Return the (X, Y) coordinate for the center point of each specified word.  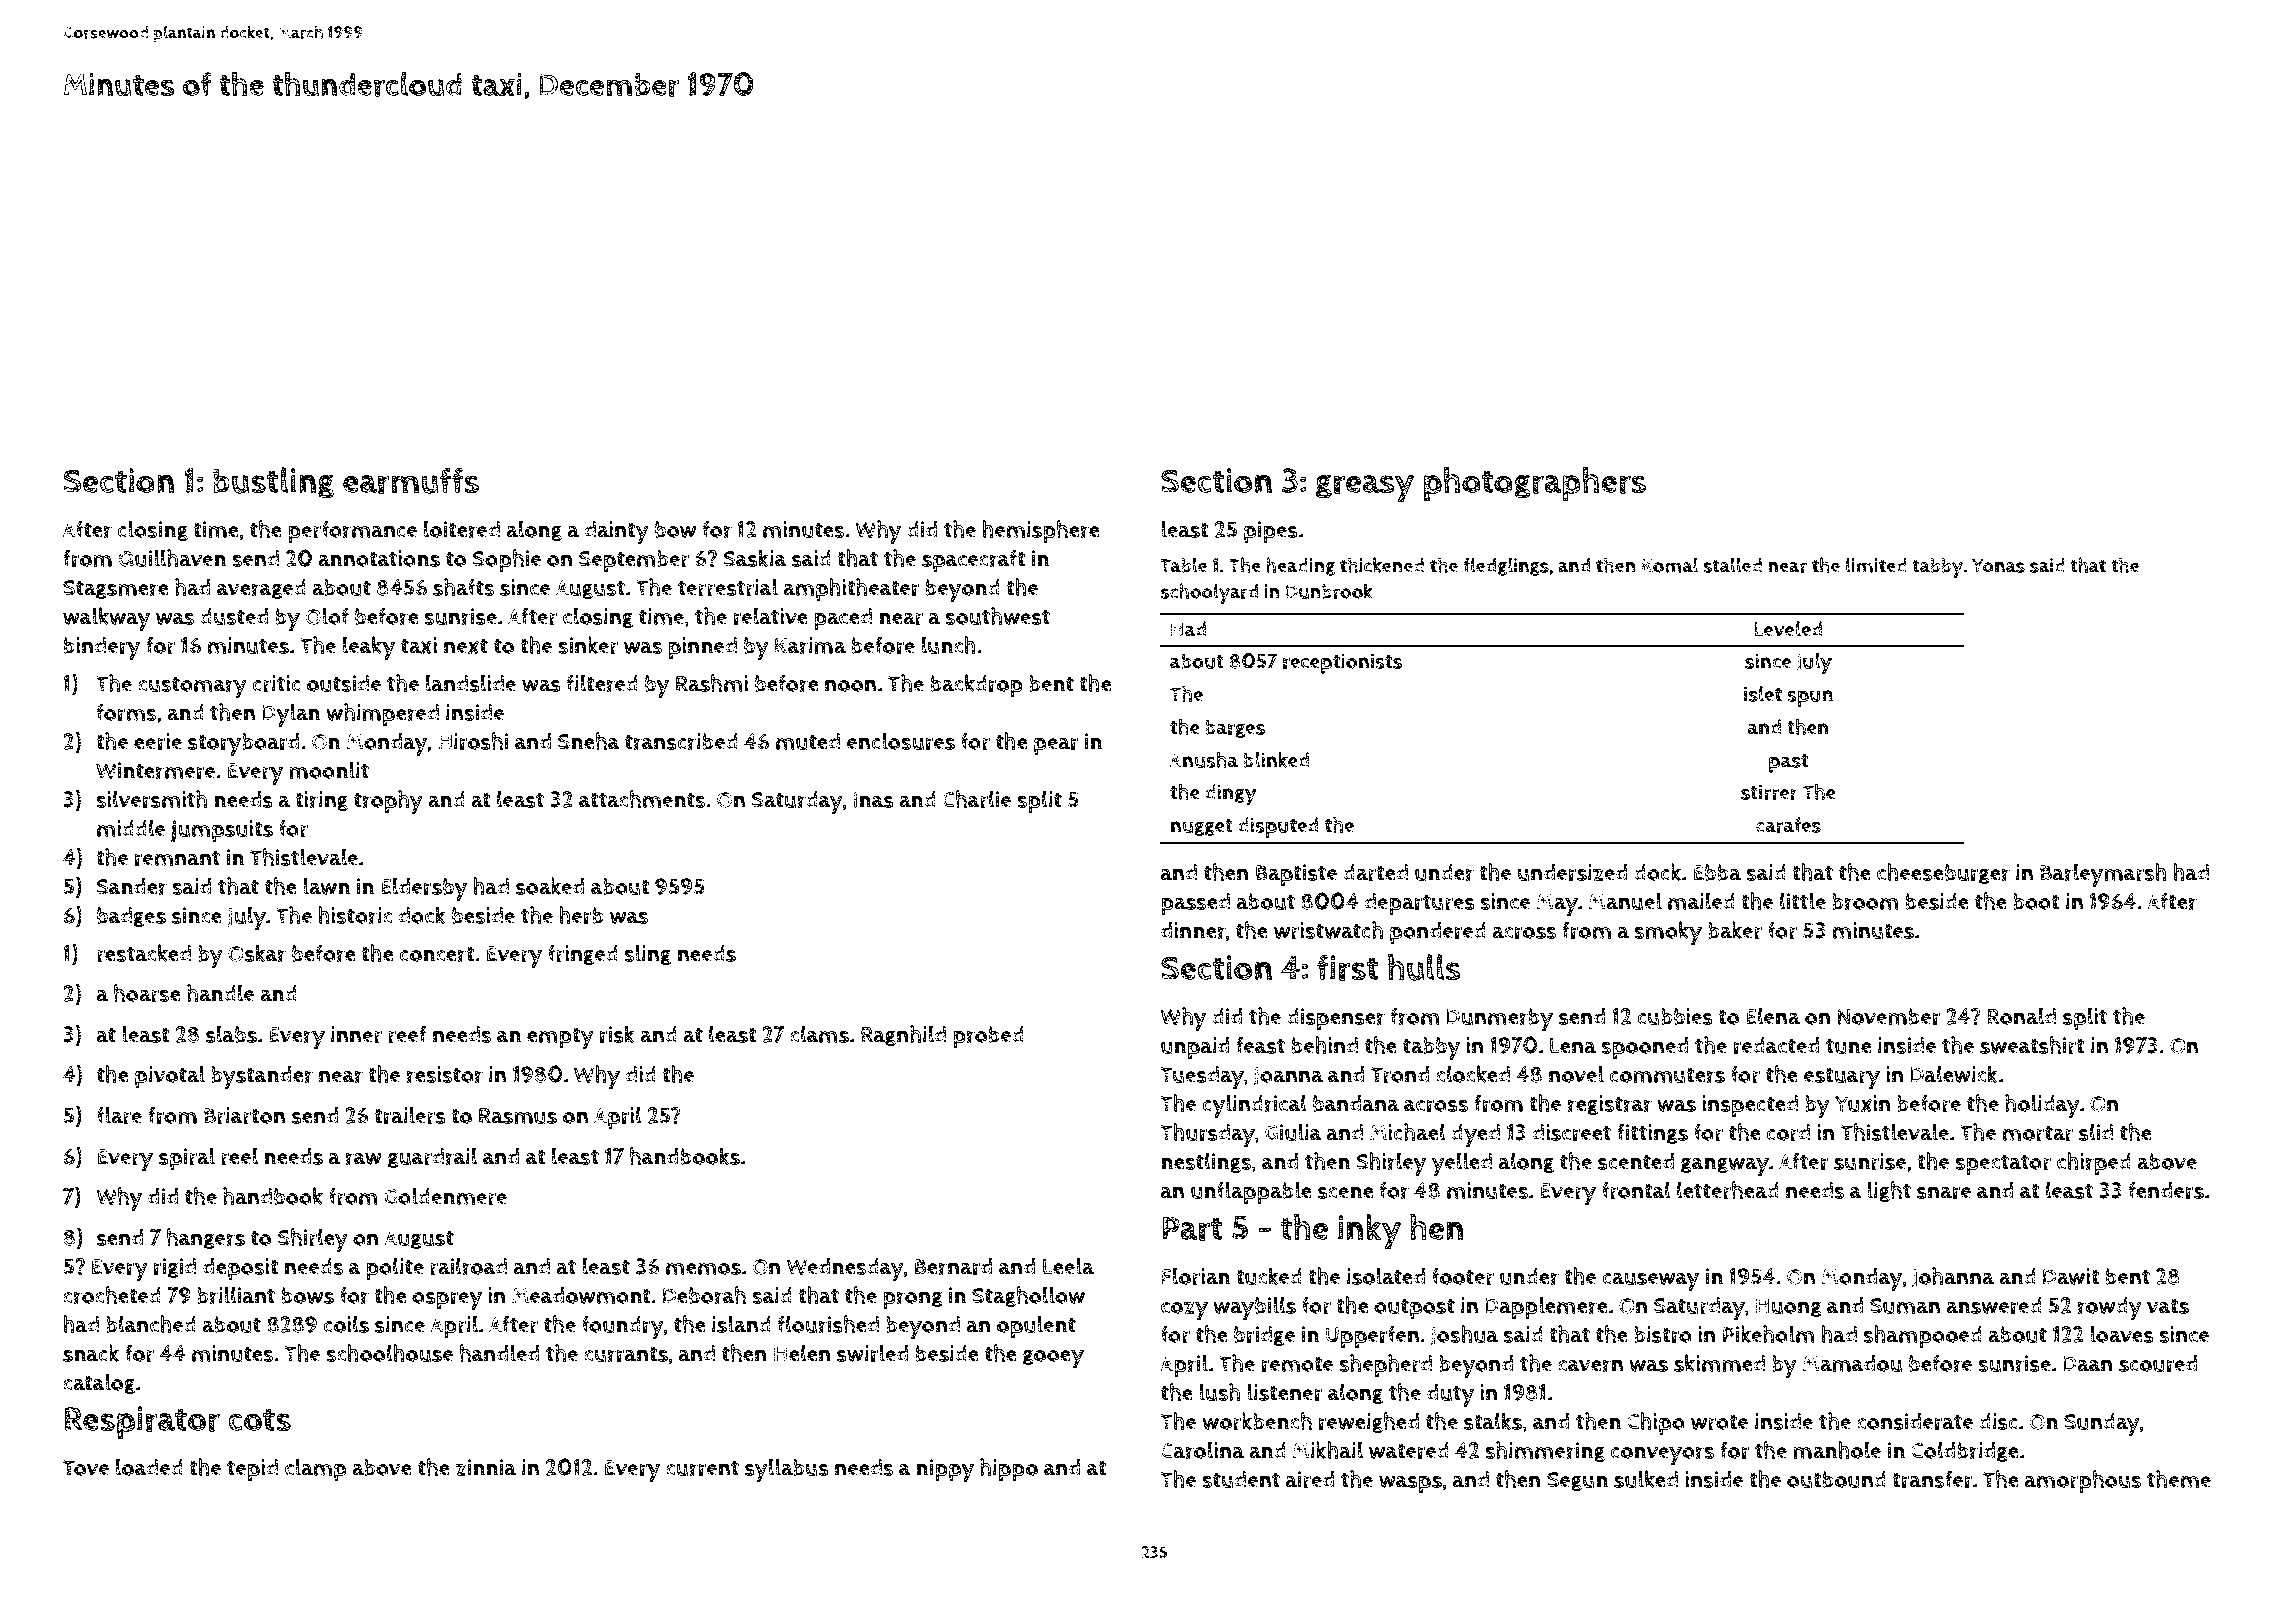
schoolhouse (389, 1353)
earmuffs (411, 480)
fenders (2166, 1190)
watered (1409, 1450)
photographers (1535, 484)
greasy (1365, 488)
